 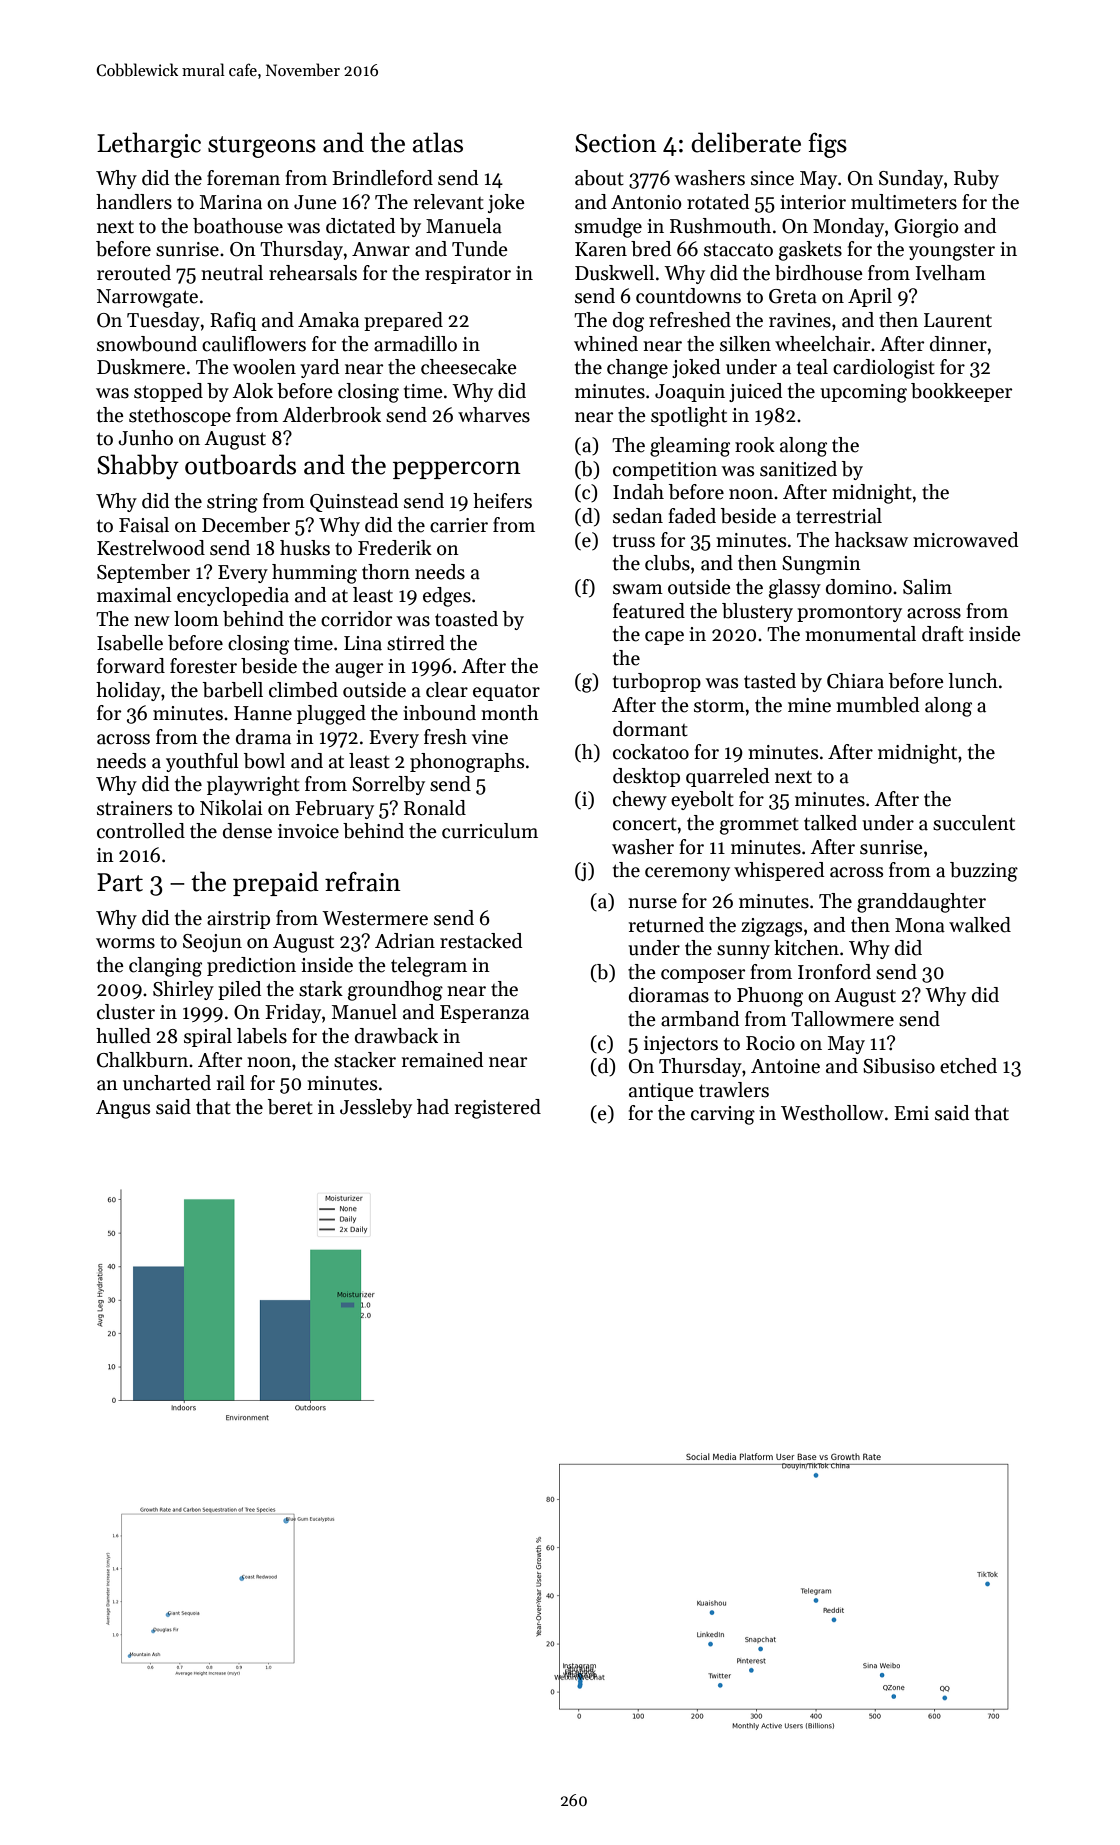 I want to click on since, so click(x=772, y=178).
